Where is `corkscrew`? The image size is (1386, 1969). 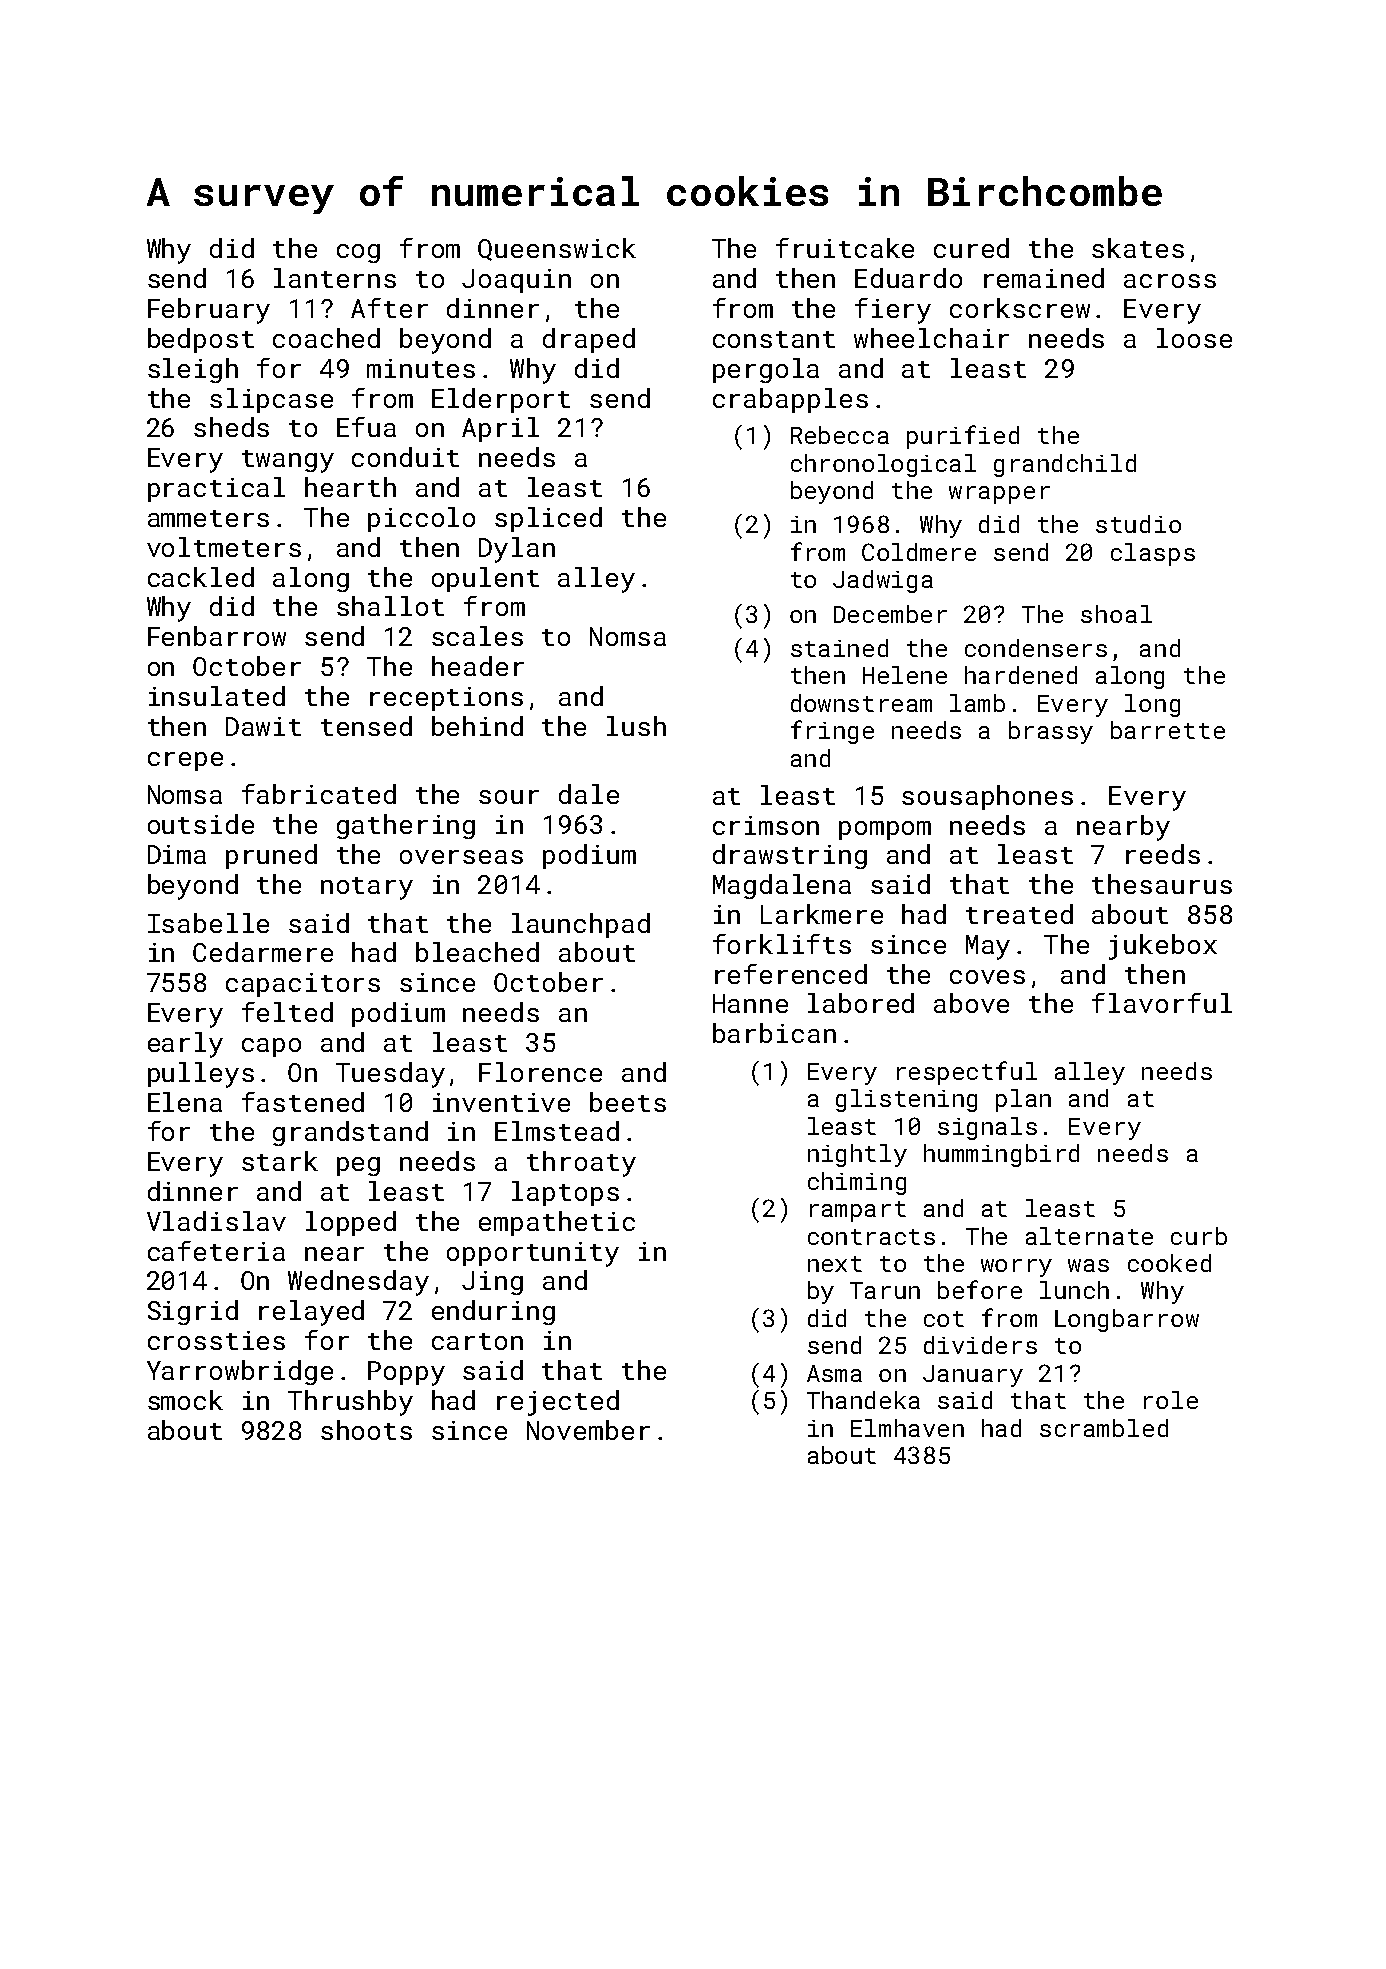 corkscrew is located at coordinates (1020, 308).
